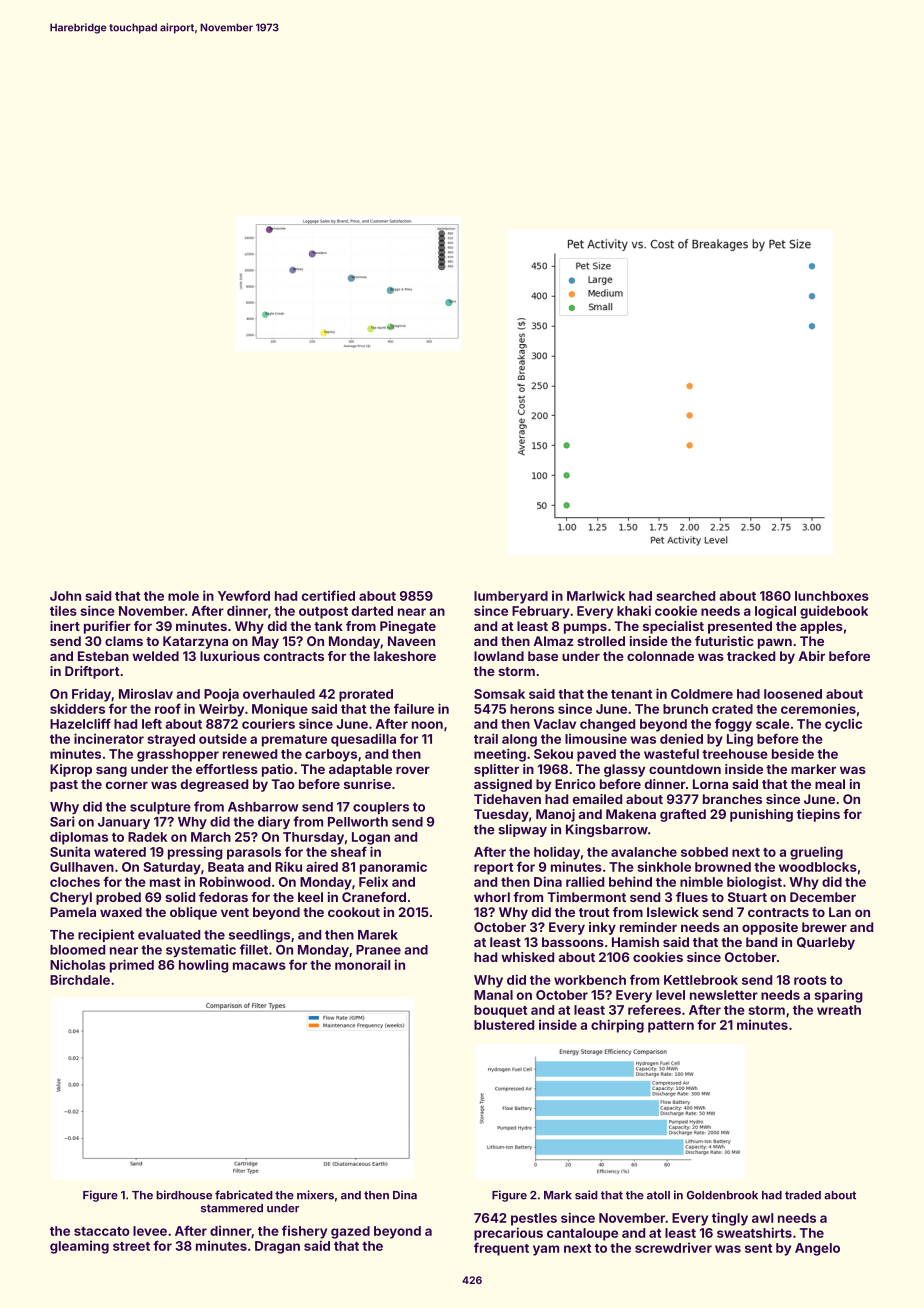 Image resolution: width=924 pixels, height=1308 pixels. What do you see at coordinates (493, 869) in the page?
I see `report` at bounding box center [493, 869].
